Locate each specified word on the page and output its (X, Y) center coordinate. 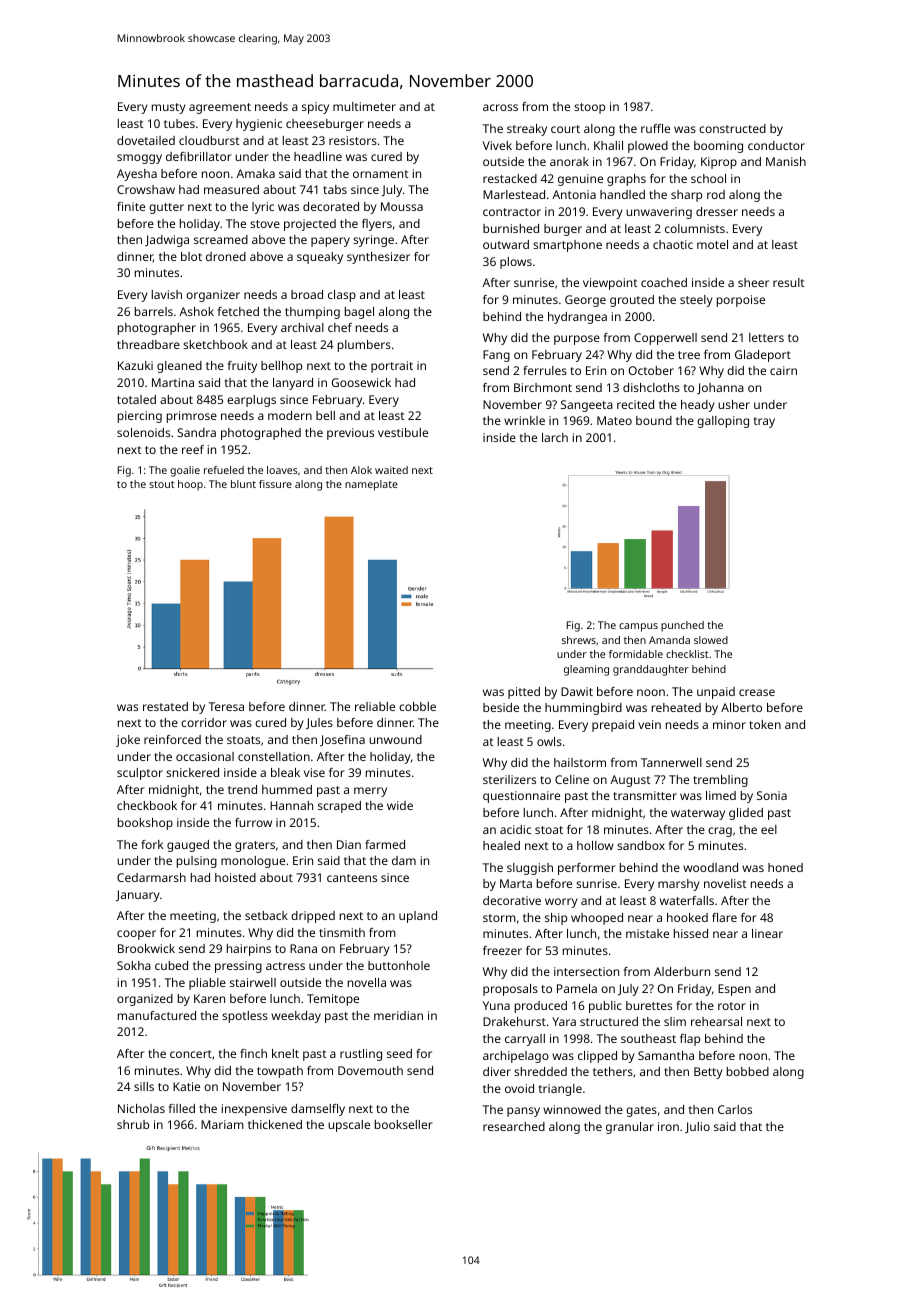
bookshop (145, 824)
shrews (579, 640)
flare (724, 917)
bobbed (748, 1071)
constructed (732, 128)
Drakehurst (514, 1021)
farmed (385, 844)
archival (302, 327)
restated (165, 706)
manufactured (157, 1015)
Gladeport (763, 356)
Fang (496, 356)
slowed (711, 640)
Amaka (255, 173)
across (500, 107)
